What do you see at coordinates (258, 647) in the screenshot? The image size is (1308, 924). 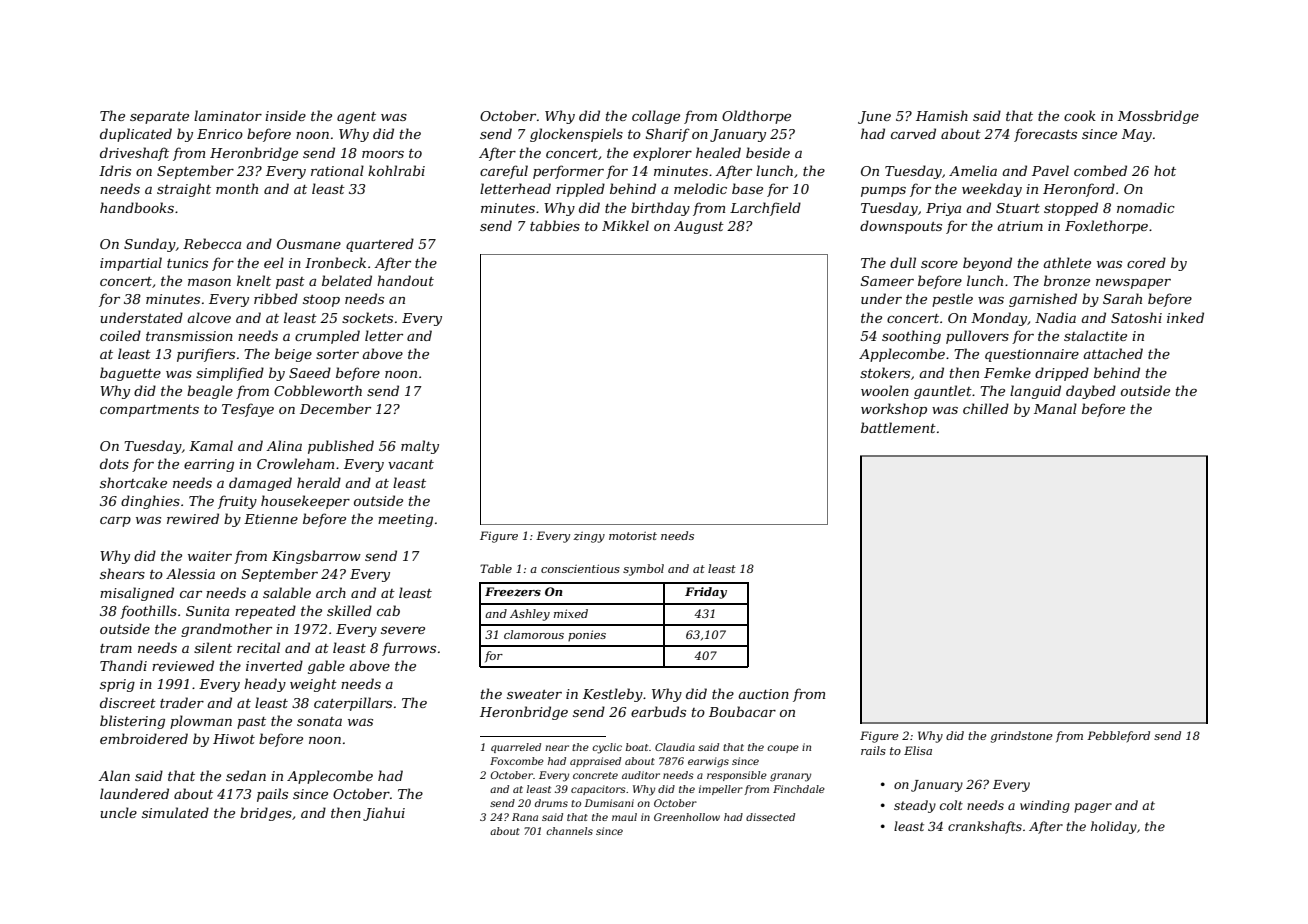 I see `recital` at bounding box center [258, 647].
